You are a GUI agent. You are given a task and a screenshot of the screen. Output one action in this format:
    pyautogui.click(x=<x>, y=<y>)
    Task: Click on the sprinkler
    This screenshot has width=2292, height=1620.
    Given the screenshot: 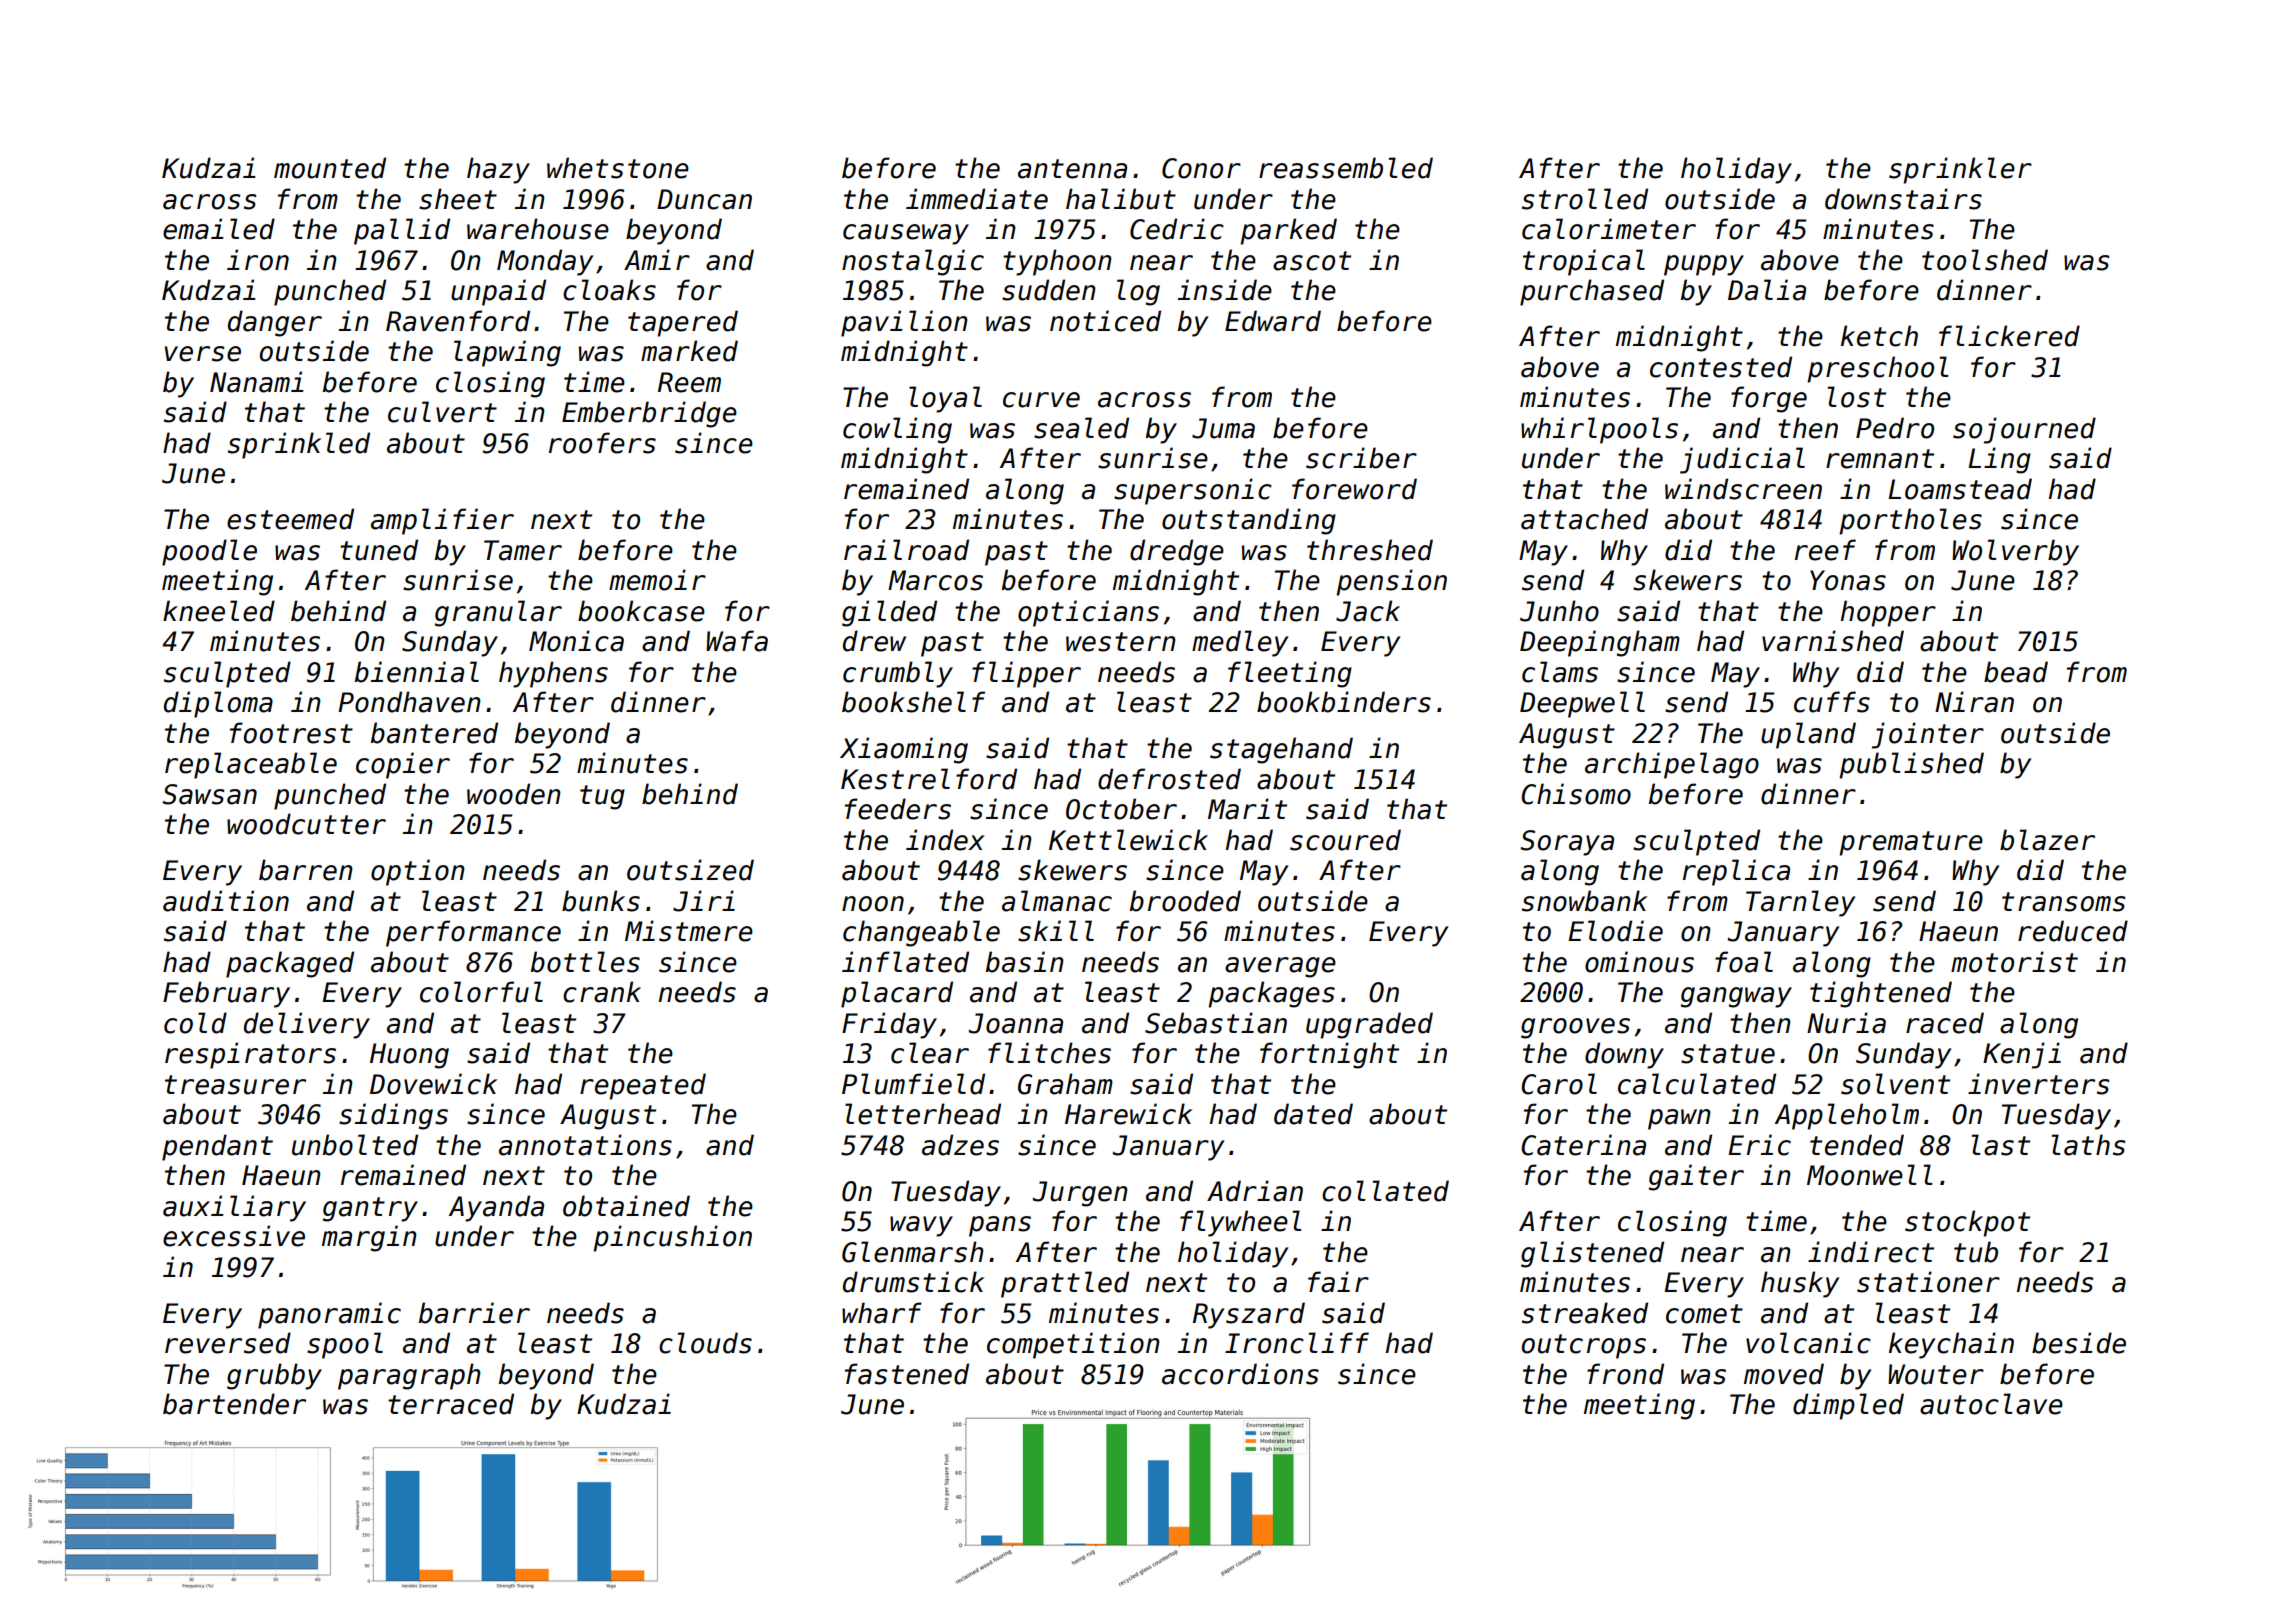 What is the action you would take?
    pyautogui.click(x=1960, y=170)
